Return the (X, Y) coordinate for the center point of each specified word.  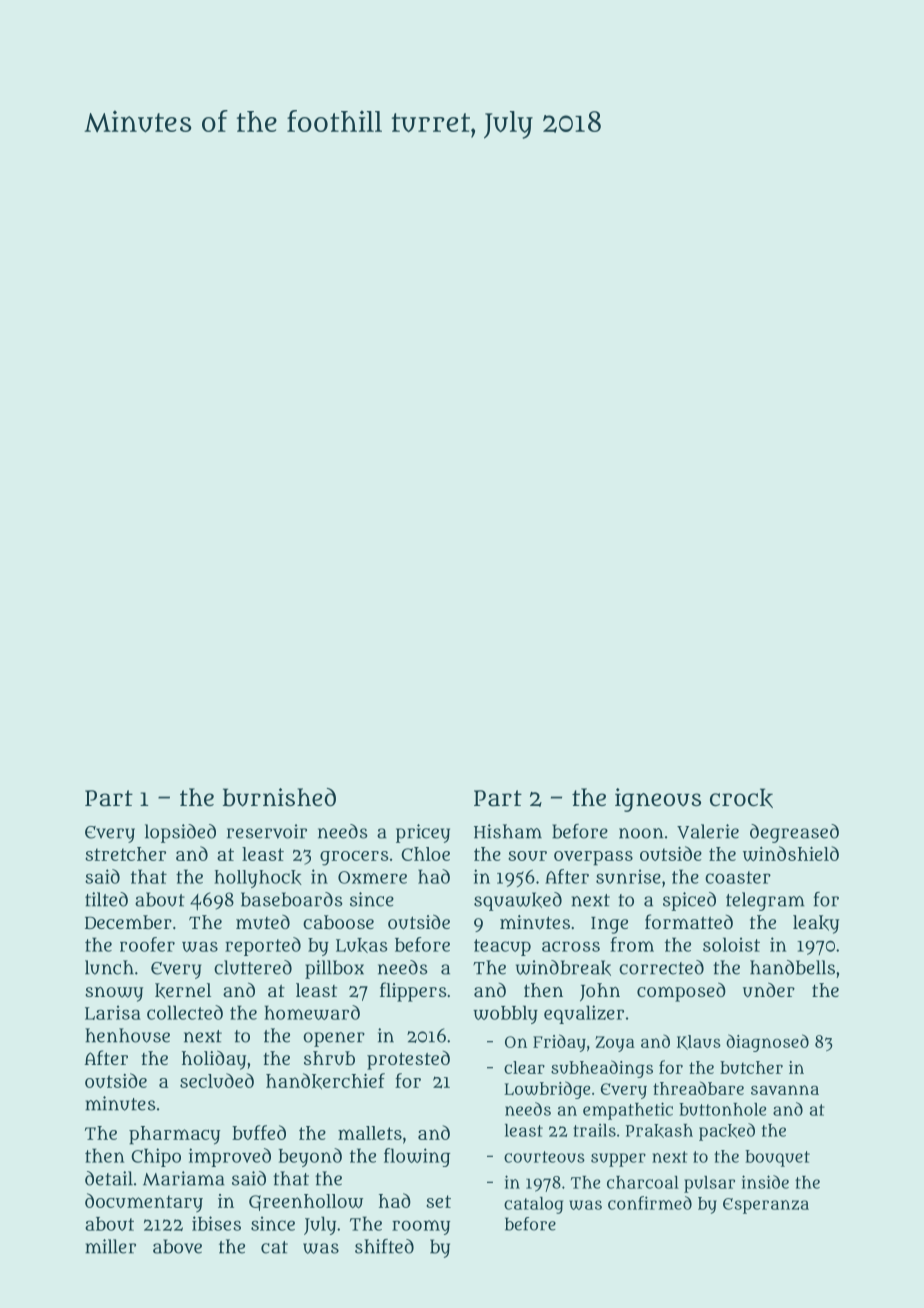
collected (185, 1012)
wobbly (505, 1014)
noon (641, 833)
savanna (785, 1090)
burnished (279, 797)
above (177, 1246)
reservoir (267, 831)
